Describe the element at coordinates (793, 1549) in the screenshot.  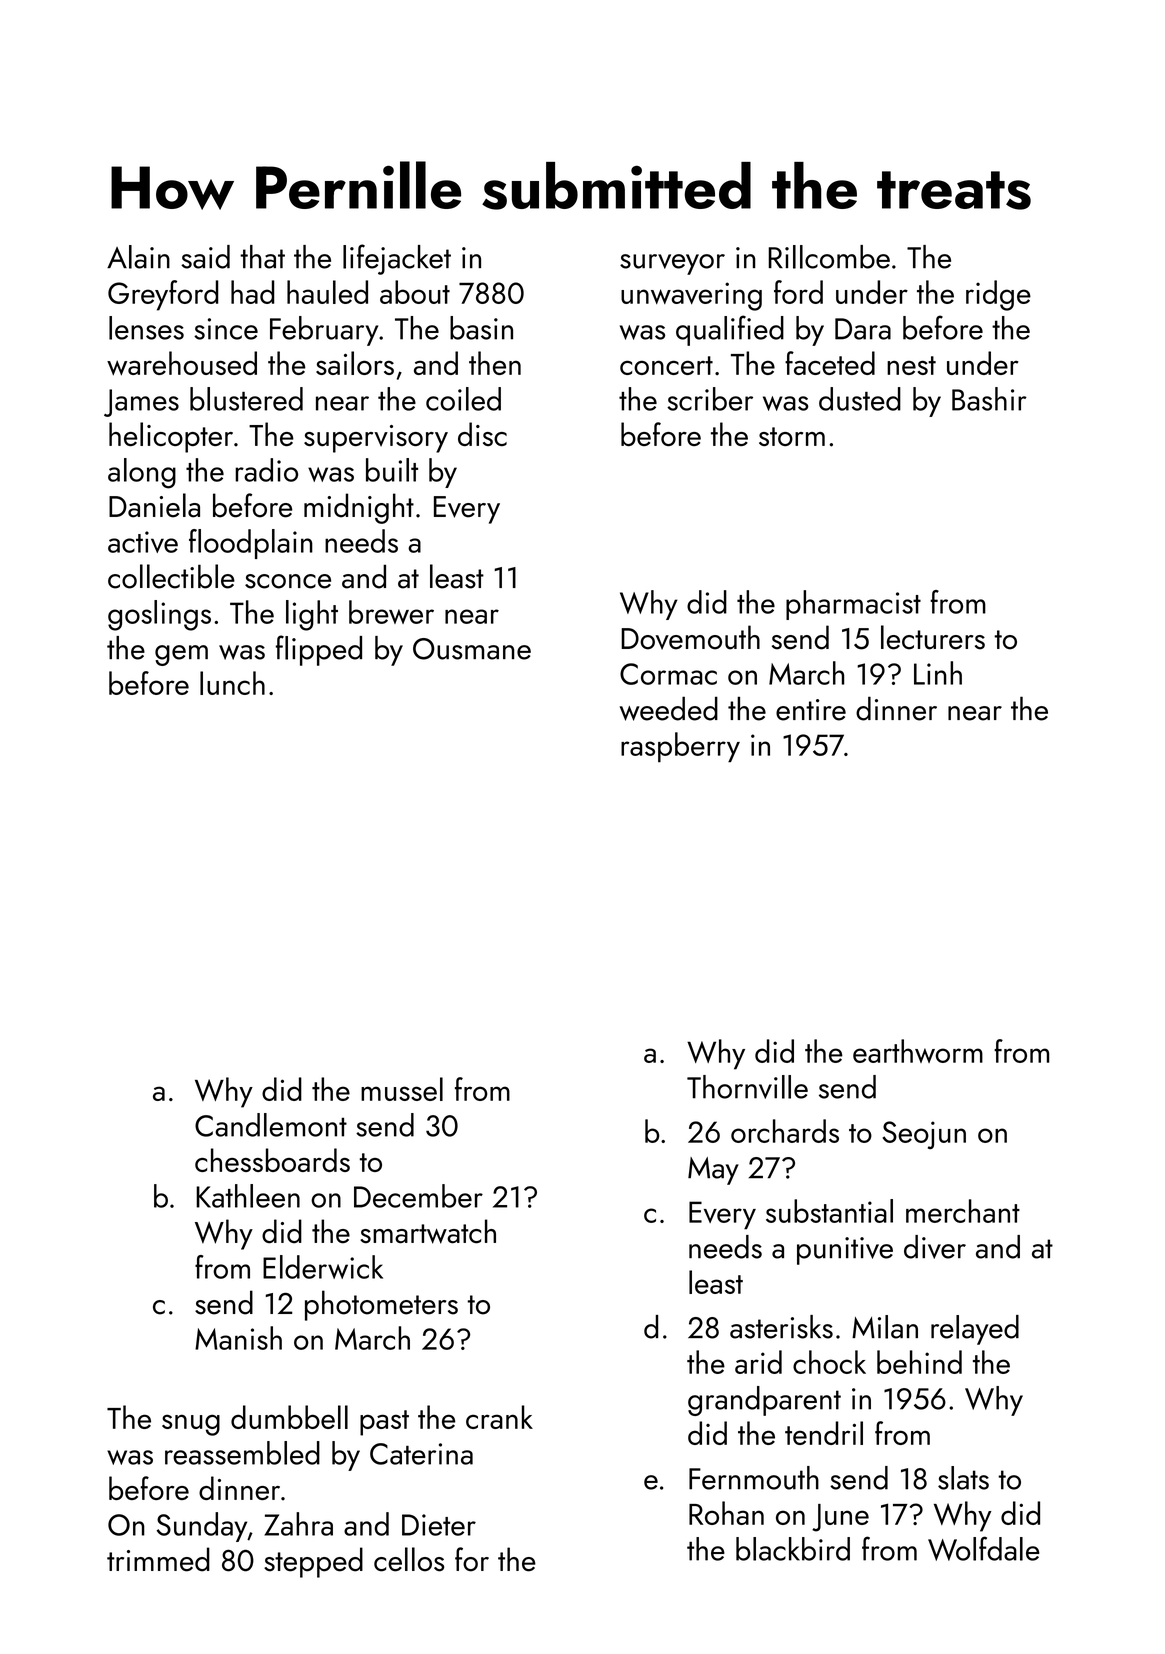
I see `blackbird` at that location.
